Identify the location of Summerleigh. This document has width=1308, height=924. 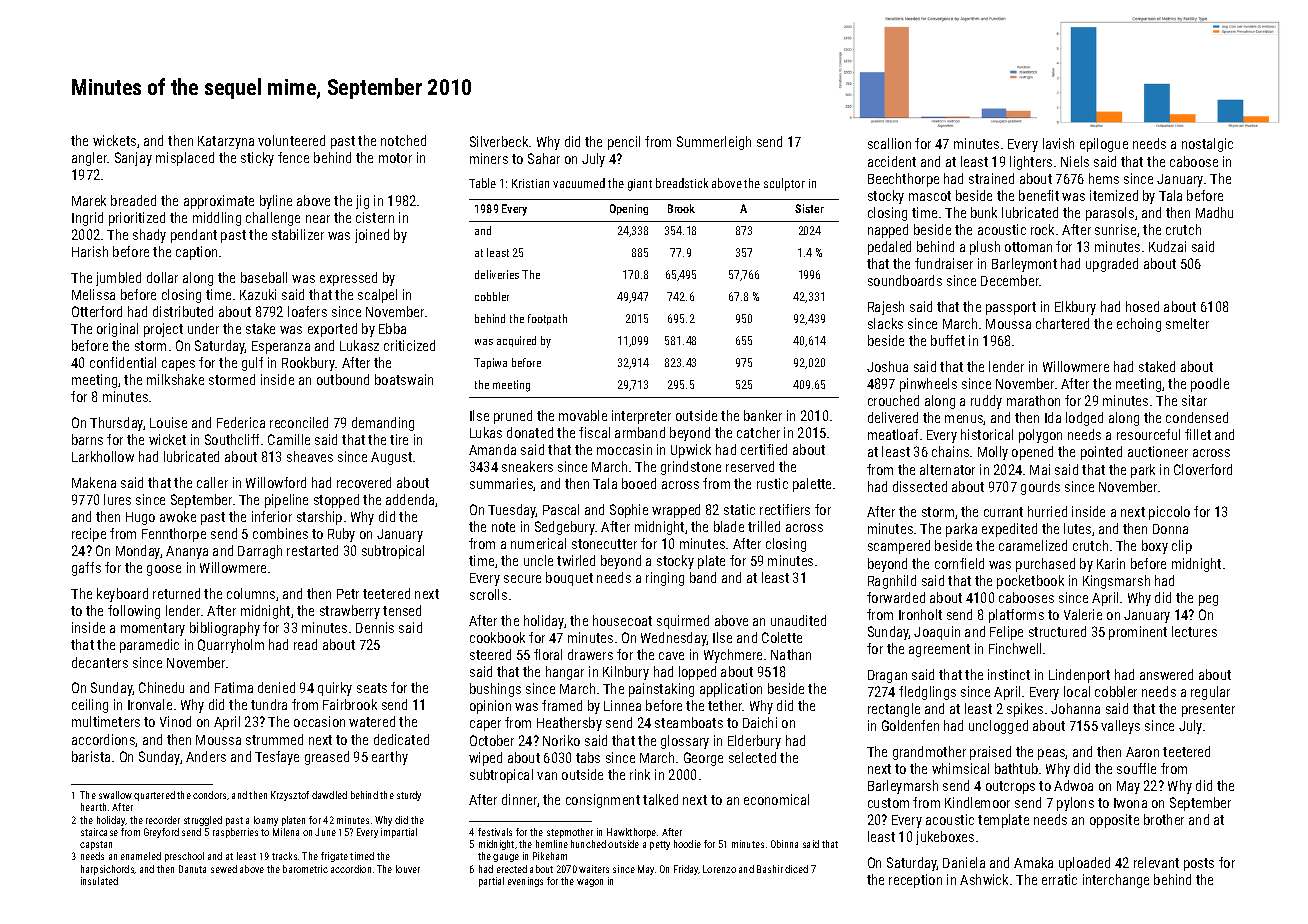
(714, 143).
